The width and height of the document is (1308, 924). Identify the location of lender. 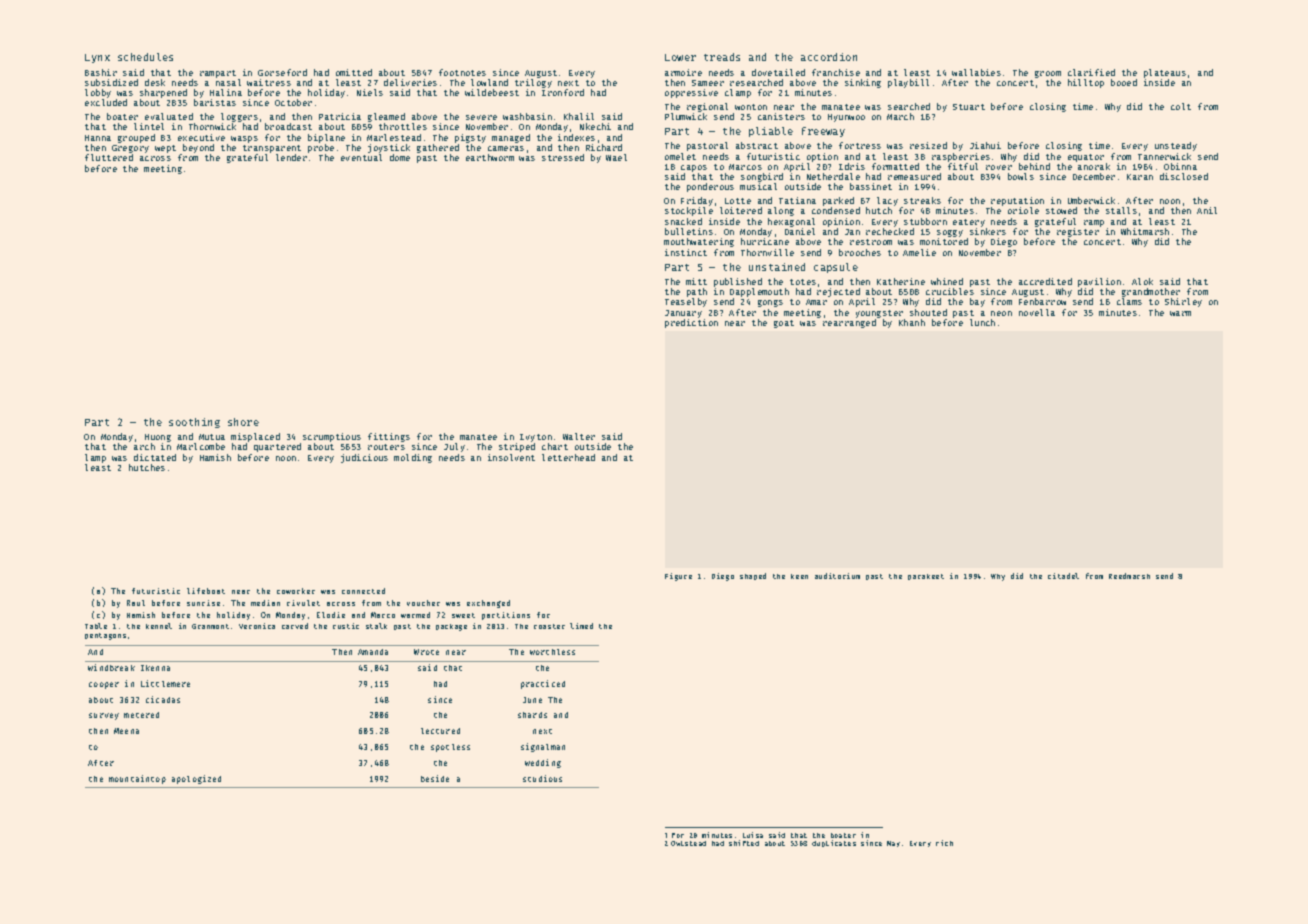
(291, 157).
